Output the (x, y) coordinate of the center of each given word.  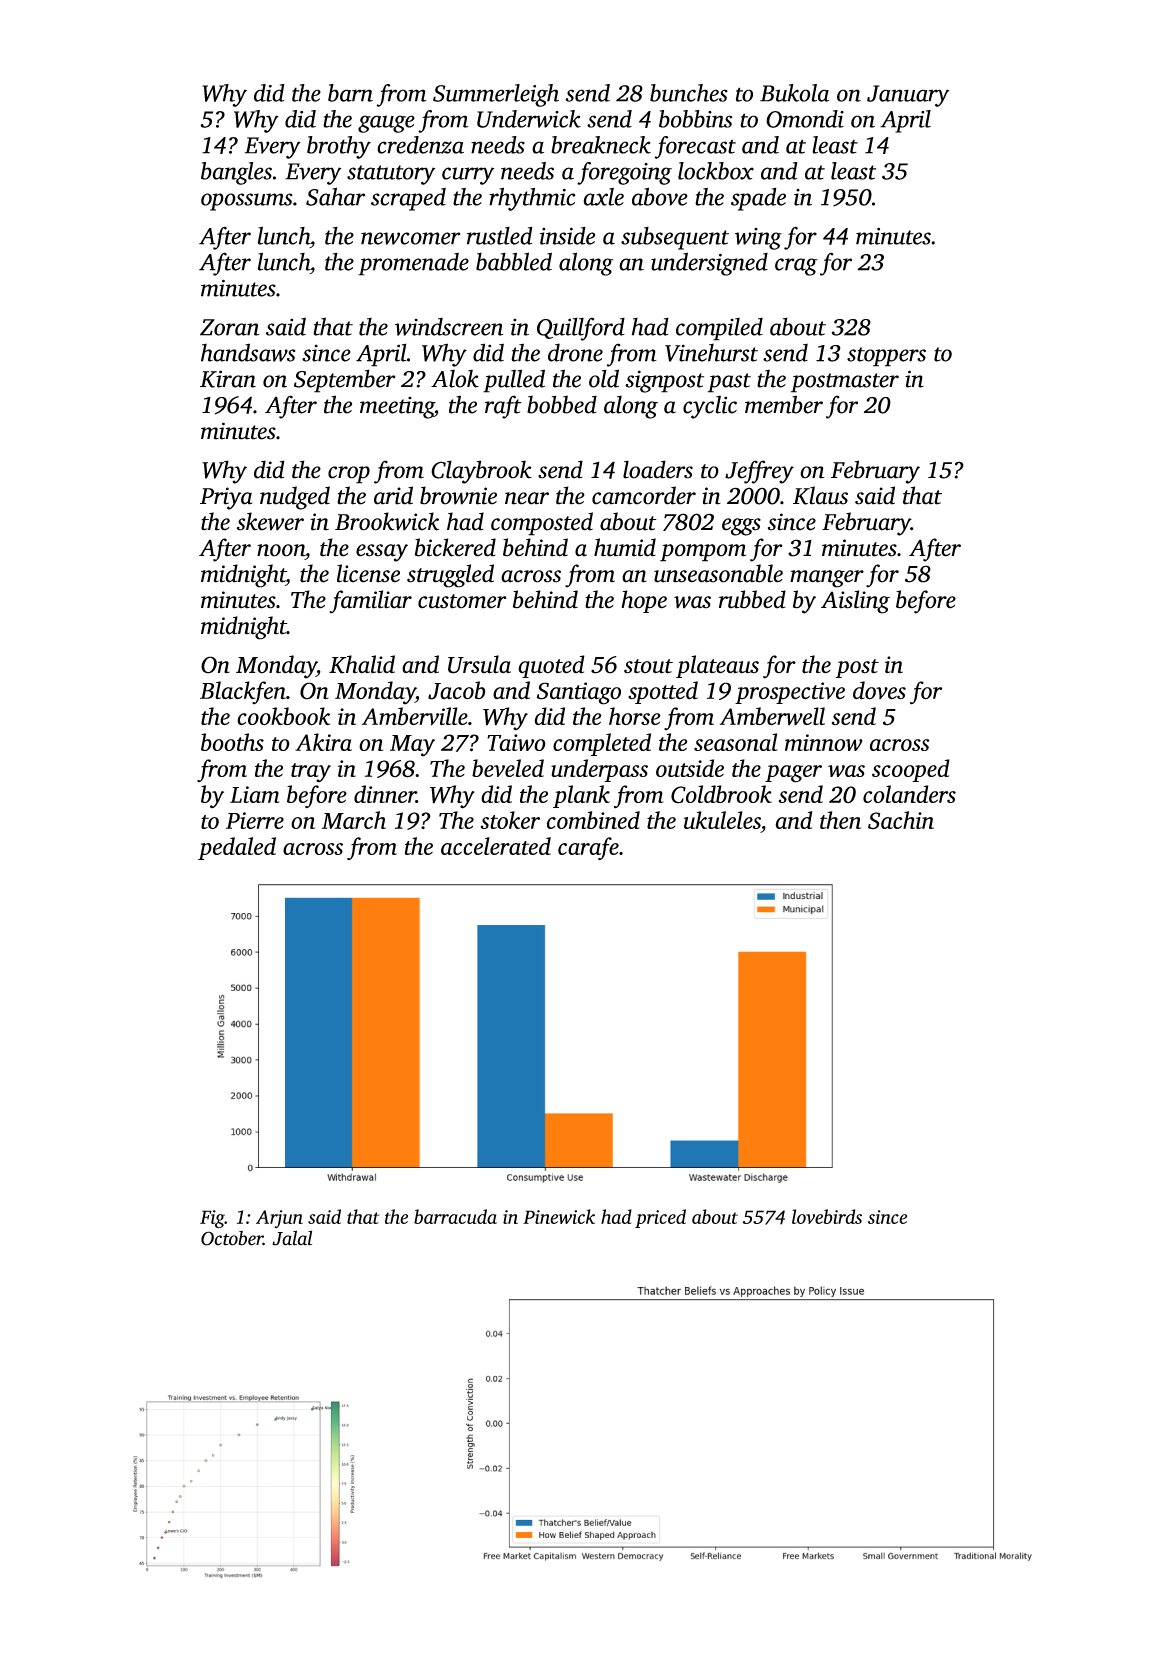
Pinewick (559, 1216)
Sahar (335, 196)
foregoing (624, 173)
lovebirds (827, 1216)
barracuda (455, 1216)
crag (796, 267)
